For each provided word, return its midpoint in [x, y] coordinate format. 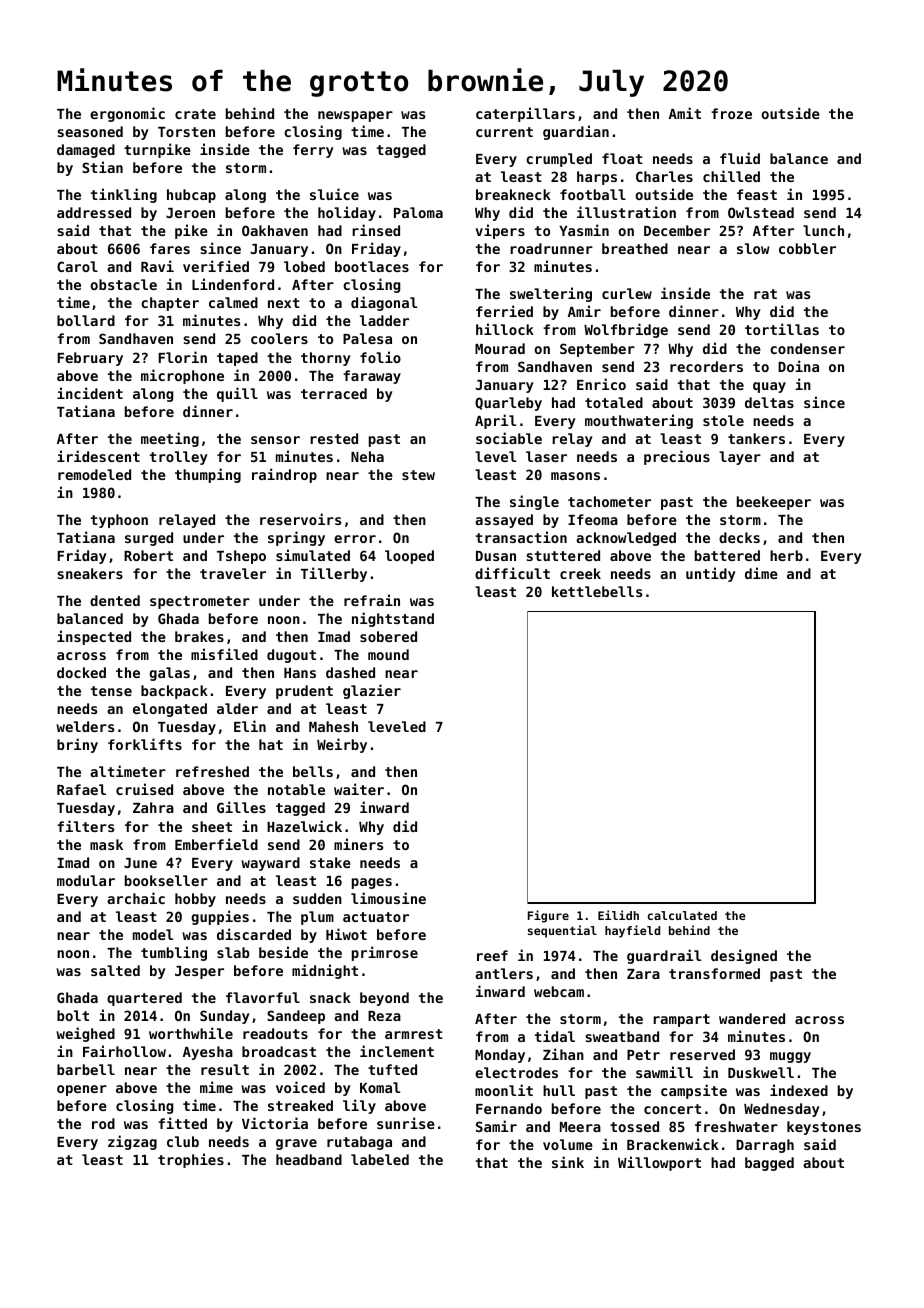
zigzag [132, 1142]
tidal [555, 1036]
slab [233, 952]
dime [761, 573]
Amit [685, 113]
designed [744, 956]
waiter [359, 789]
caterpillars [525, 114]
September [597, 350]
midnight [325, 971]
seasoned [90, 131]
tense [111, 691]
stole [723, 420]
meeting [170, 439]
